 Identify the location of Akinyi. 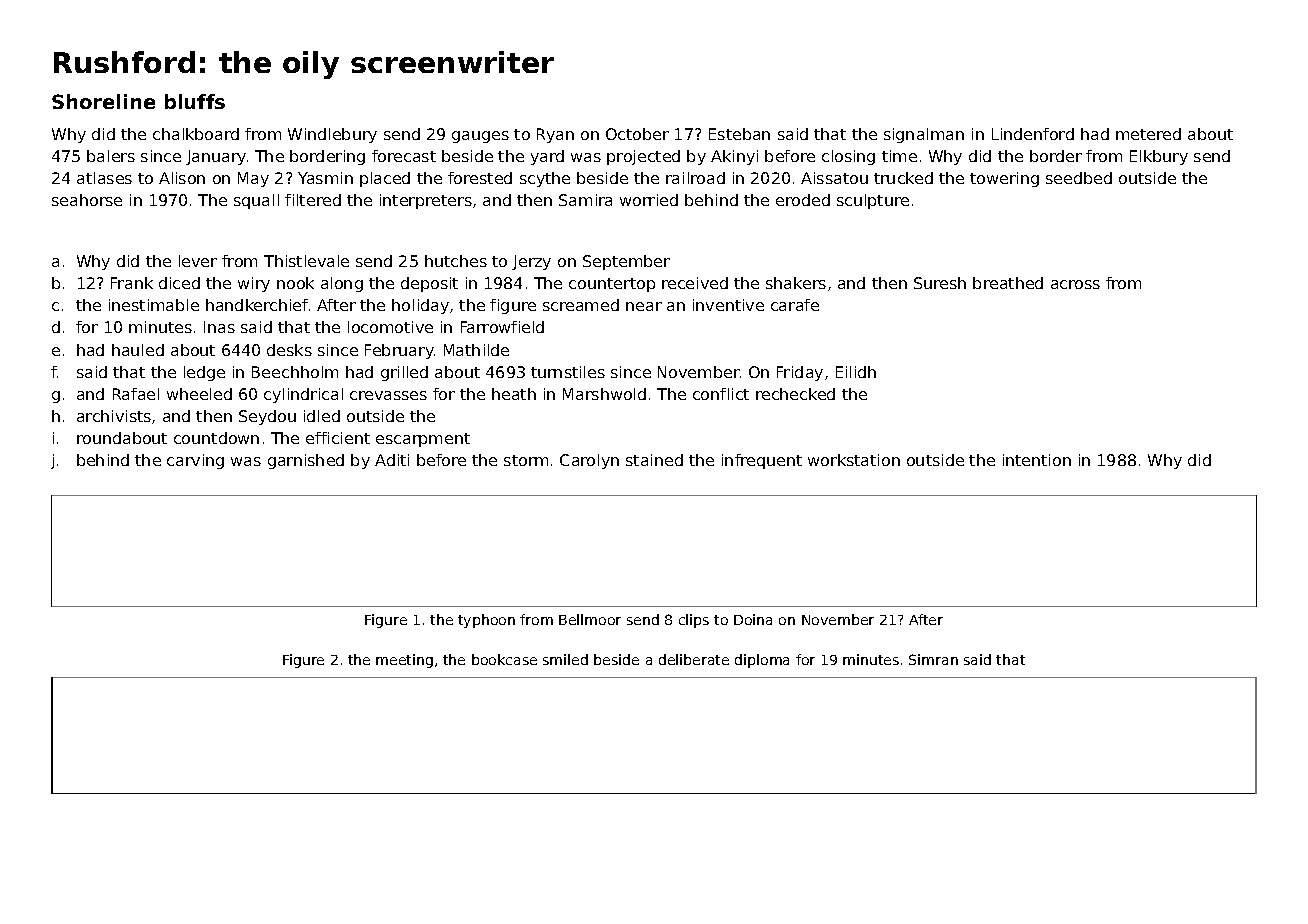
(734, 157).
